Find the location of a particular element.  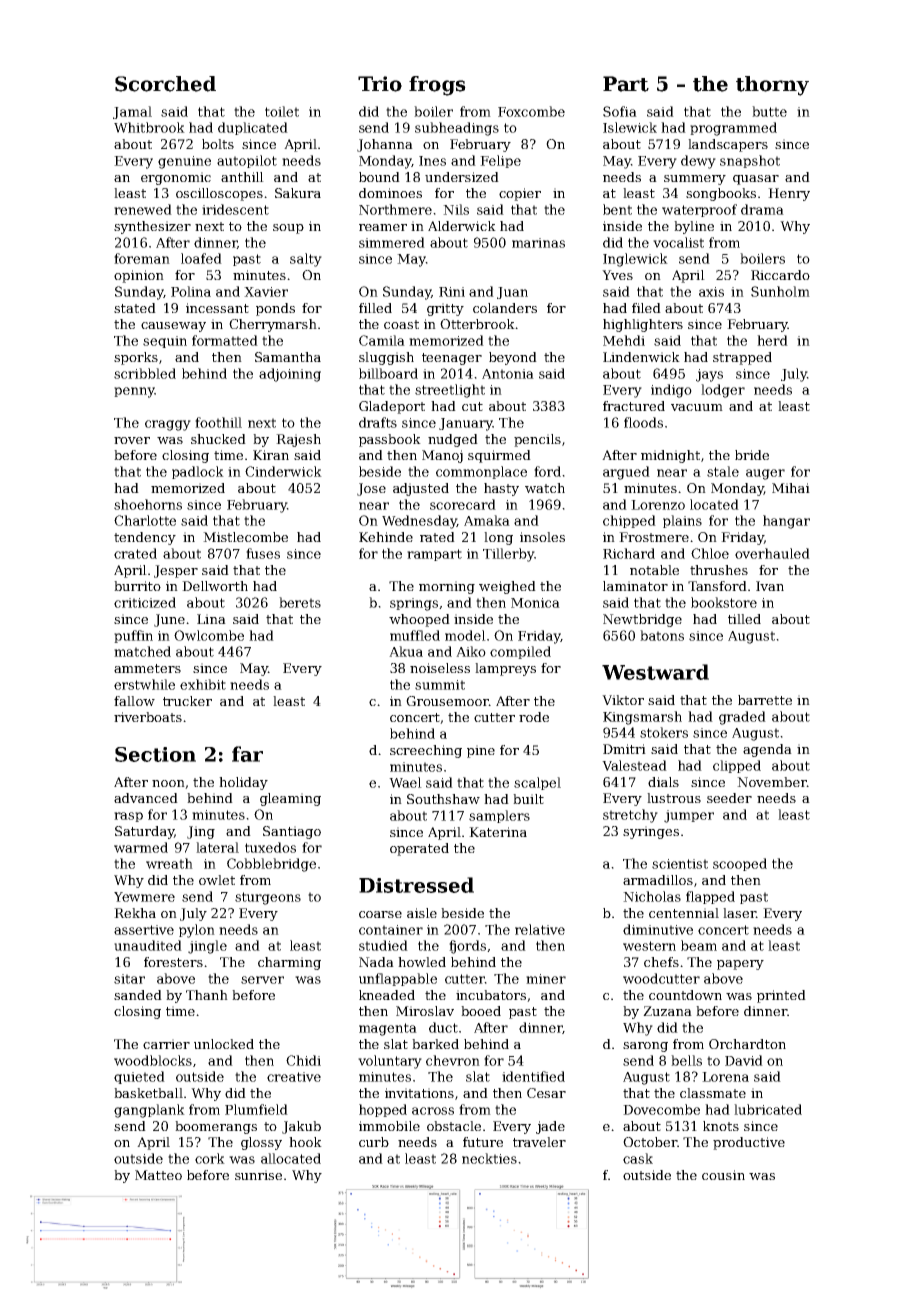

cousin is located at coordinates (723, 1175).
